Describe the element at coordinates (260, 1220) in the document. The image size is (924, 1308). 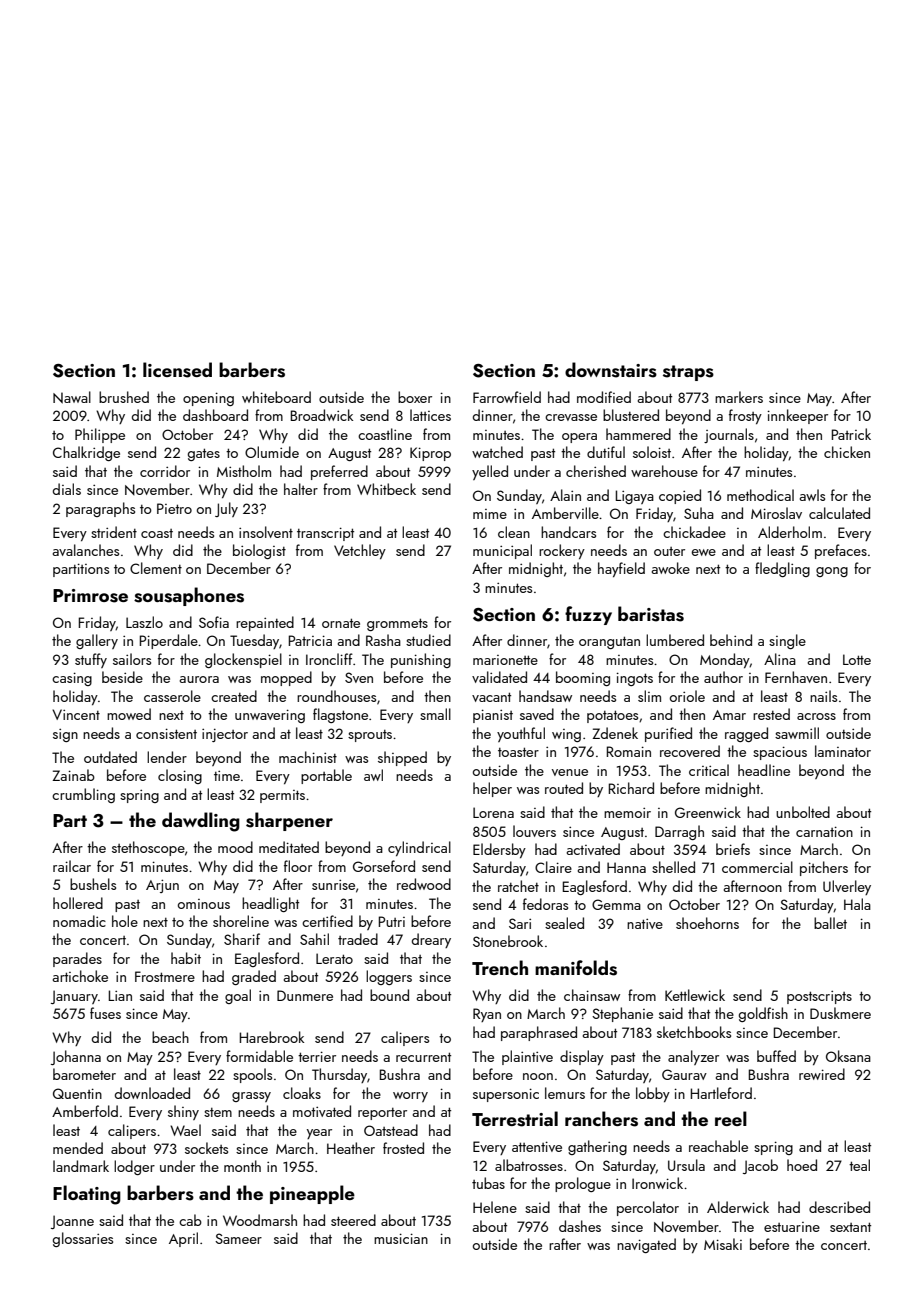
I see `Woodmarsh` at that location.
